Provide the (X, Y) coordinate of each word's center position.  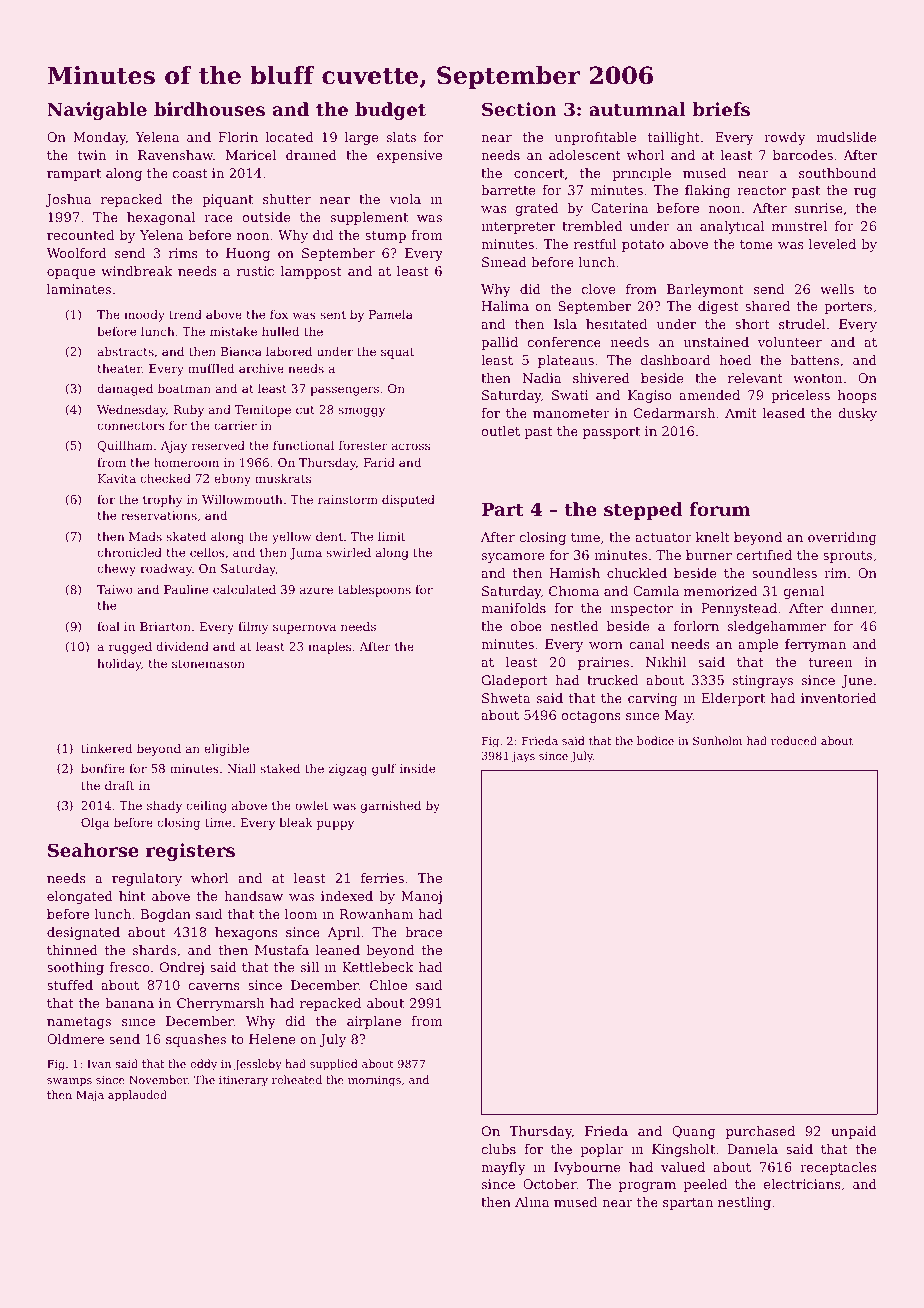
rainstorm (348, 499)
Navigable (97, 111)
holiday (119, 665)
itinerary (243, 1081)
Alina (532, 1202)
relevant (755, 378)
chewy (116, 570)
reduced (794, 740)
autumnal (637, 109)
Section (519, 109)
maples (329, 648)
